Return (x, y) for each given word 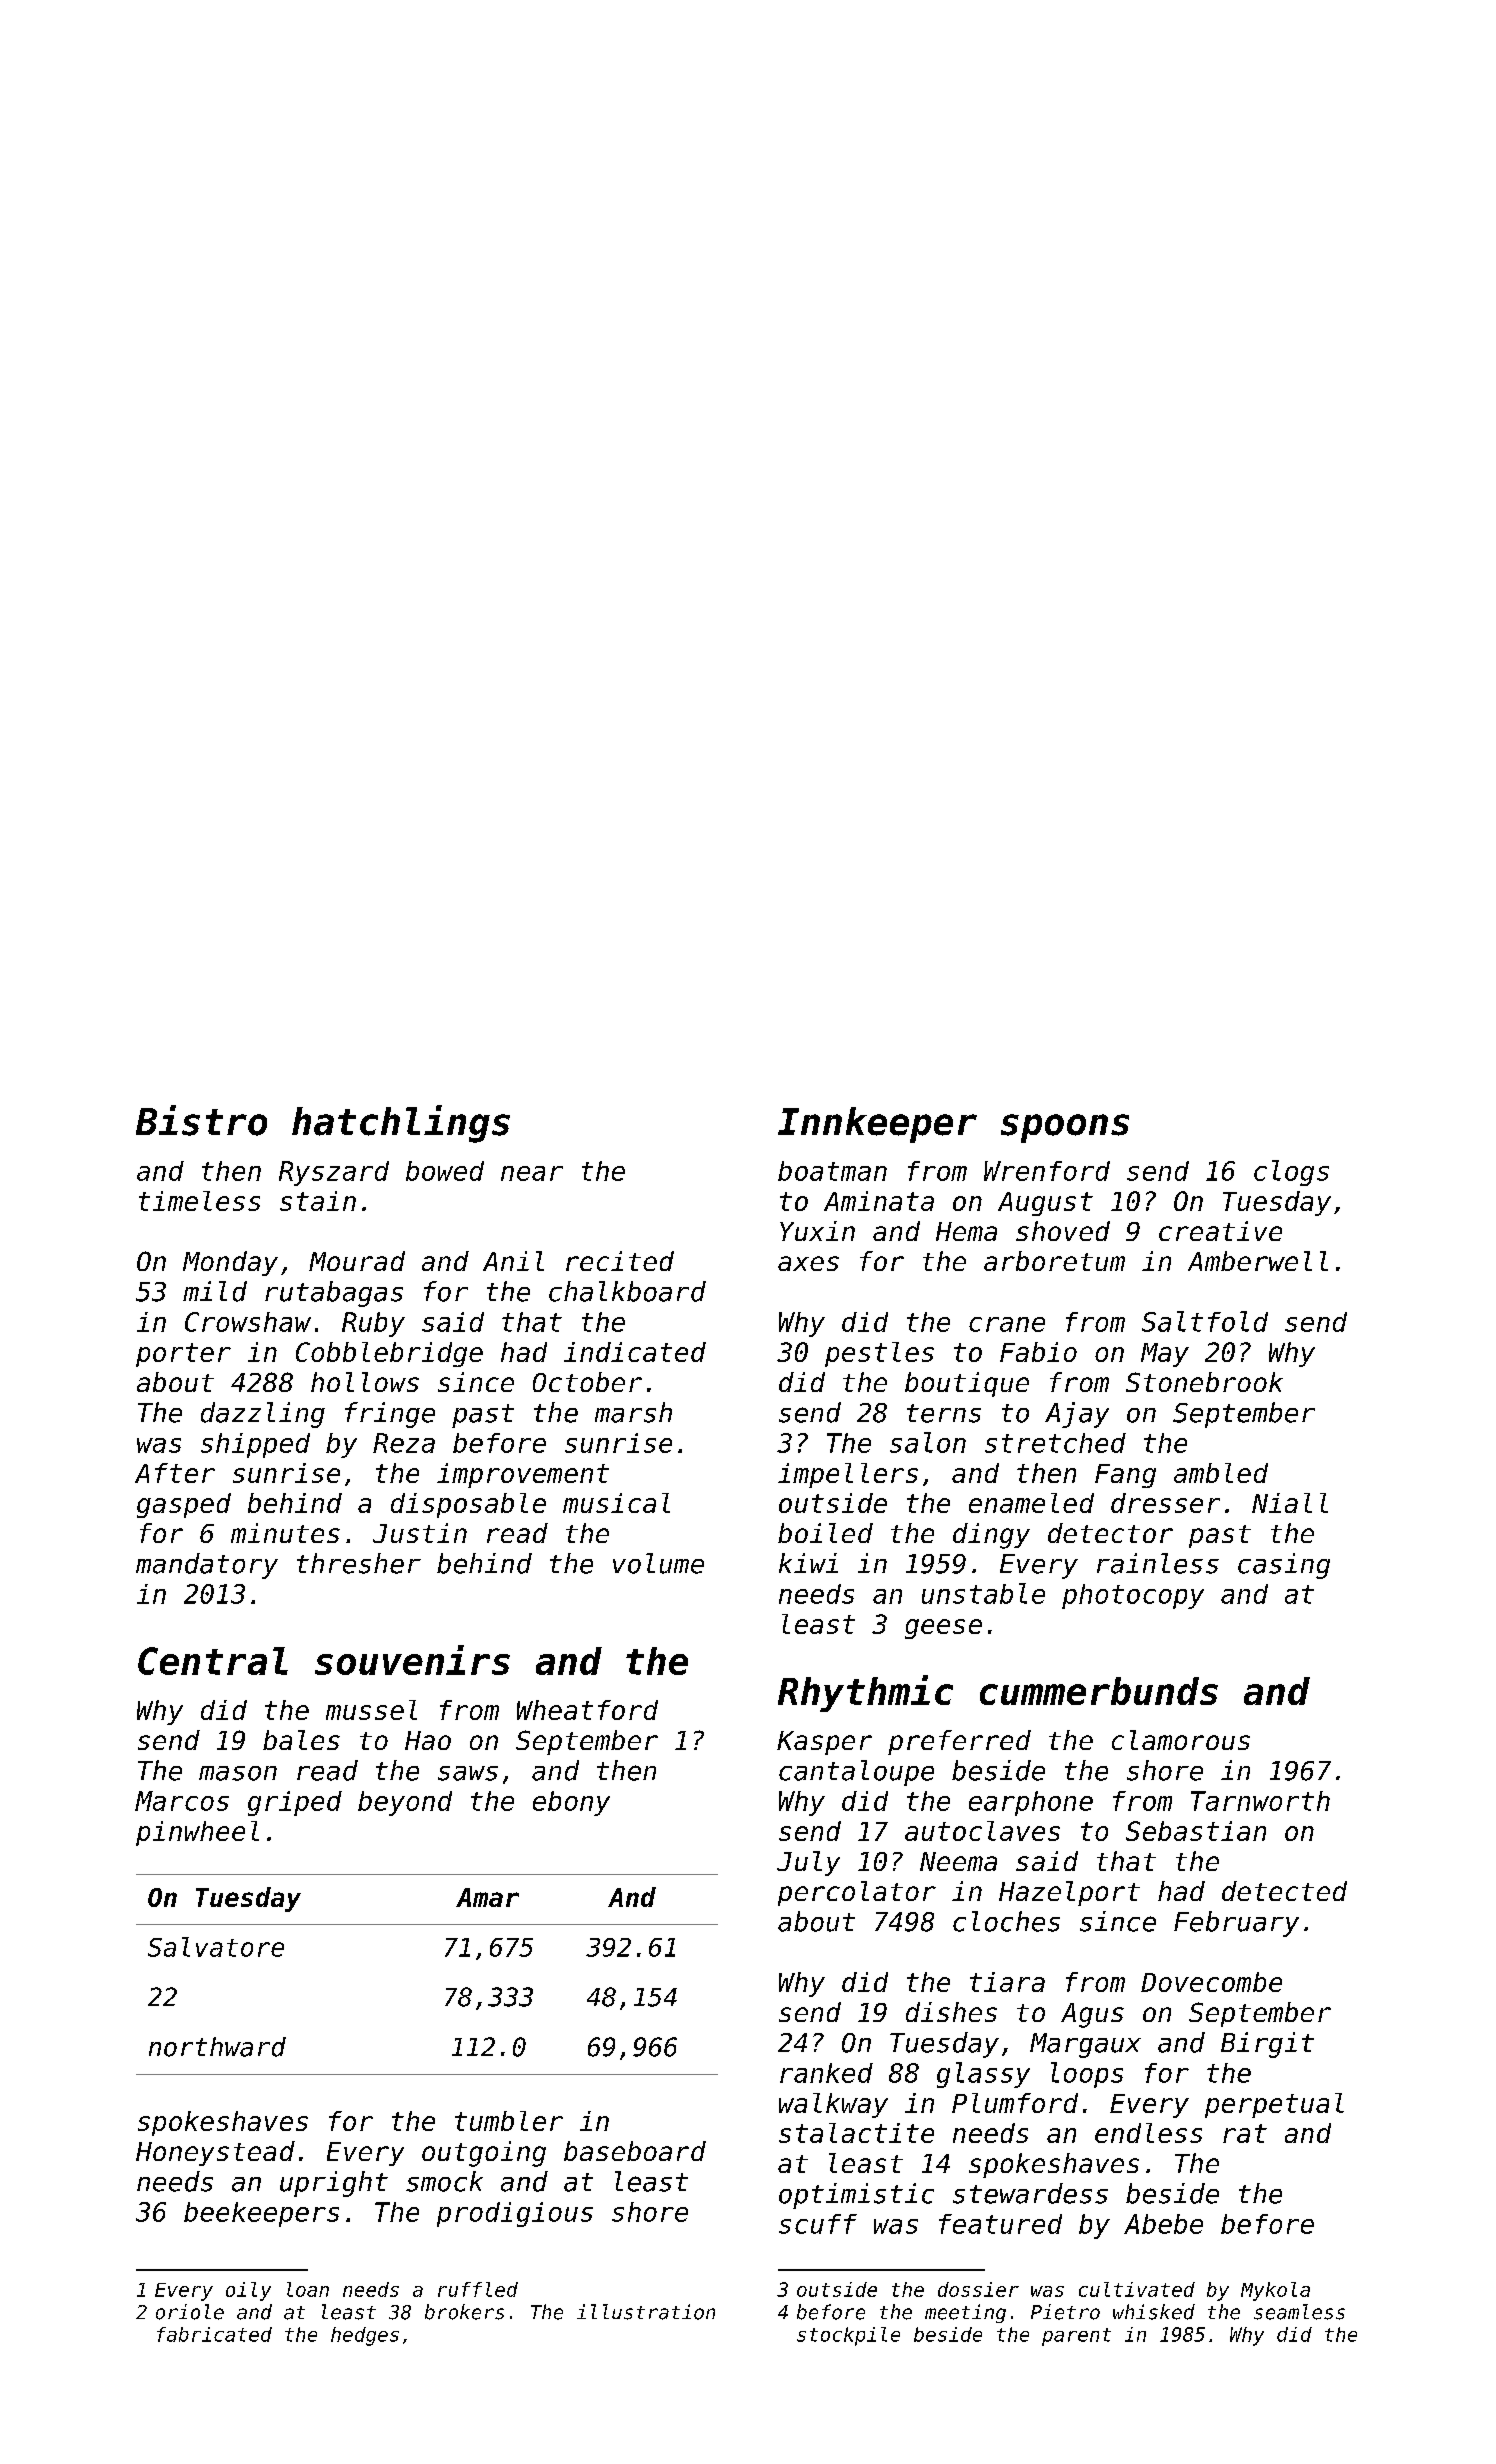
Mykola (1275, 2291)
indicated (635, 1352)
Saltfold (1205, 1321)
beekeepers (261, 2214)
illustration (646, 2312)
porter (183, 1355)
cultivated (1137, 2289)
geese (943, 1629)
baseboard (635, 2151)
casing (1284, 1566)
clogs (1291, 1173)
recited (620, 1261)
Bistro (201, 1120)
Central (213, 1661)
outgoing (484, 2154)
